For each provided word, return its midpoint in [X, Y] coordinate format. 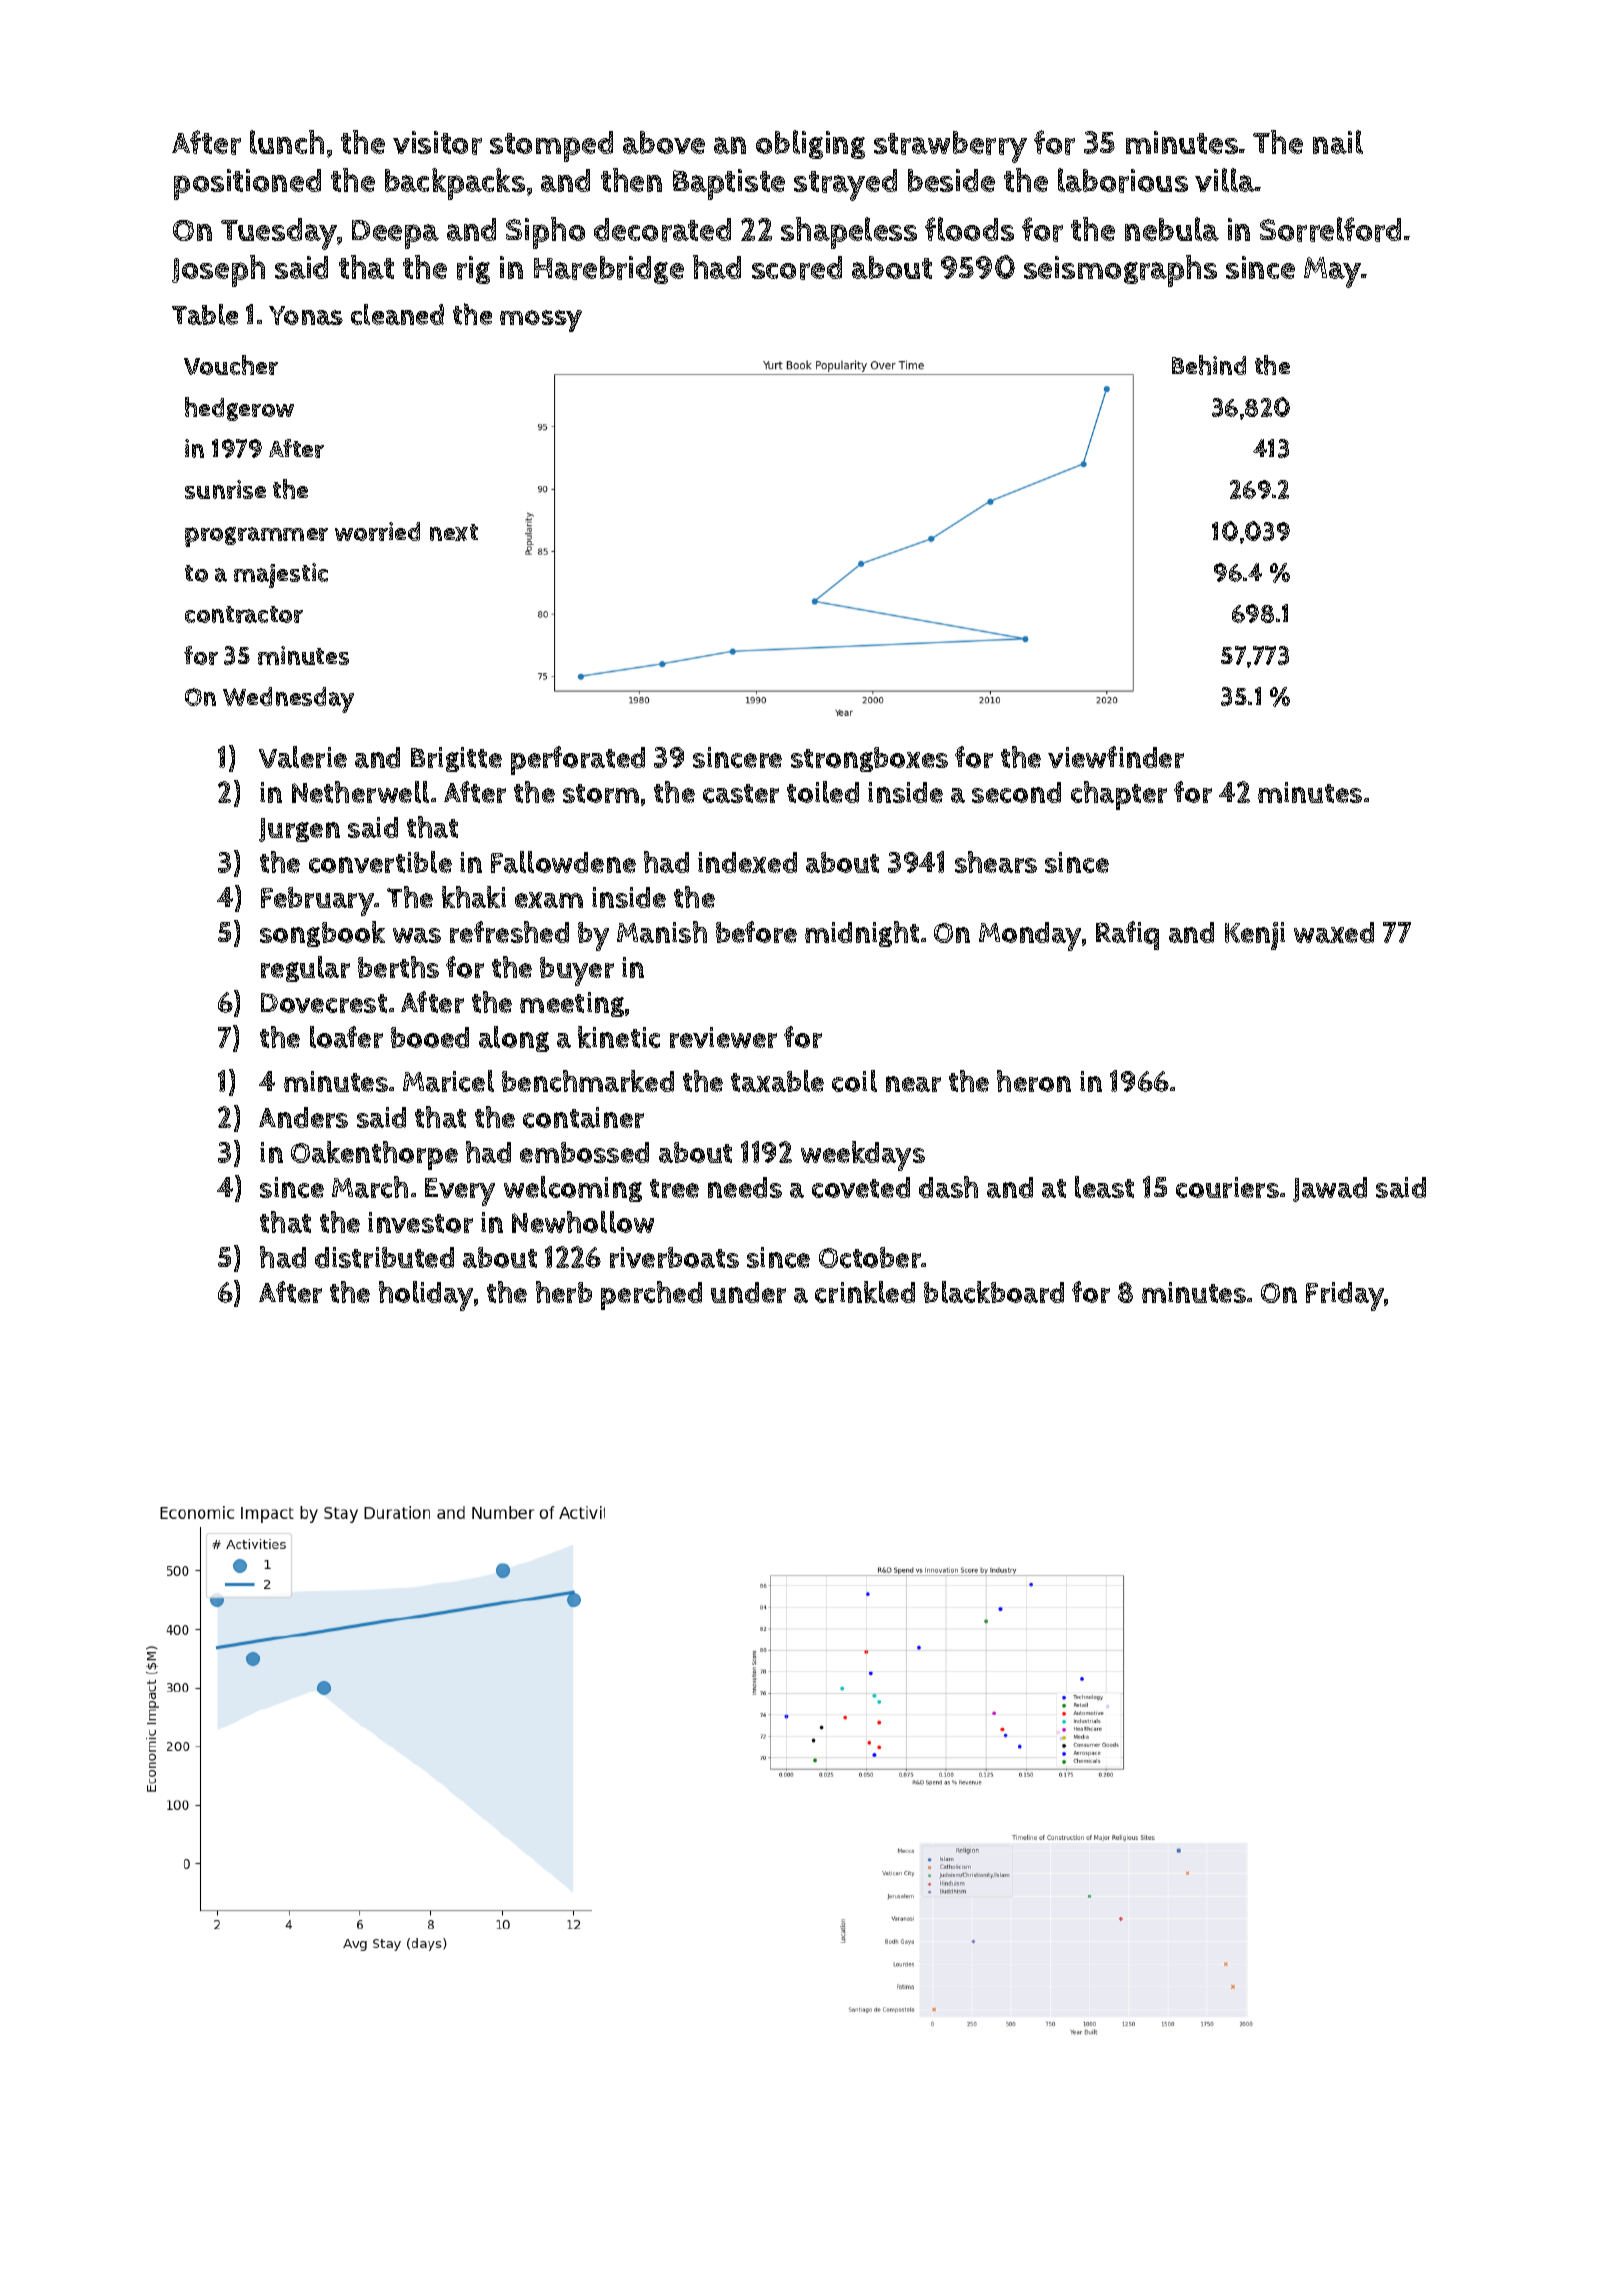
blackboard [994, 1292]
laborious [1123, 180]
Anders [303, 1117]
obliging [810, 144]
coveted [861, 1187]
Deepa [395, 234]
